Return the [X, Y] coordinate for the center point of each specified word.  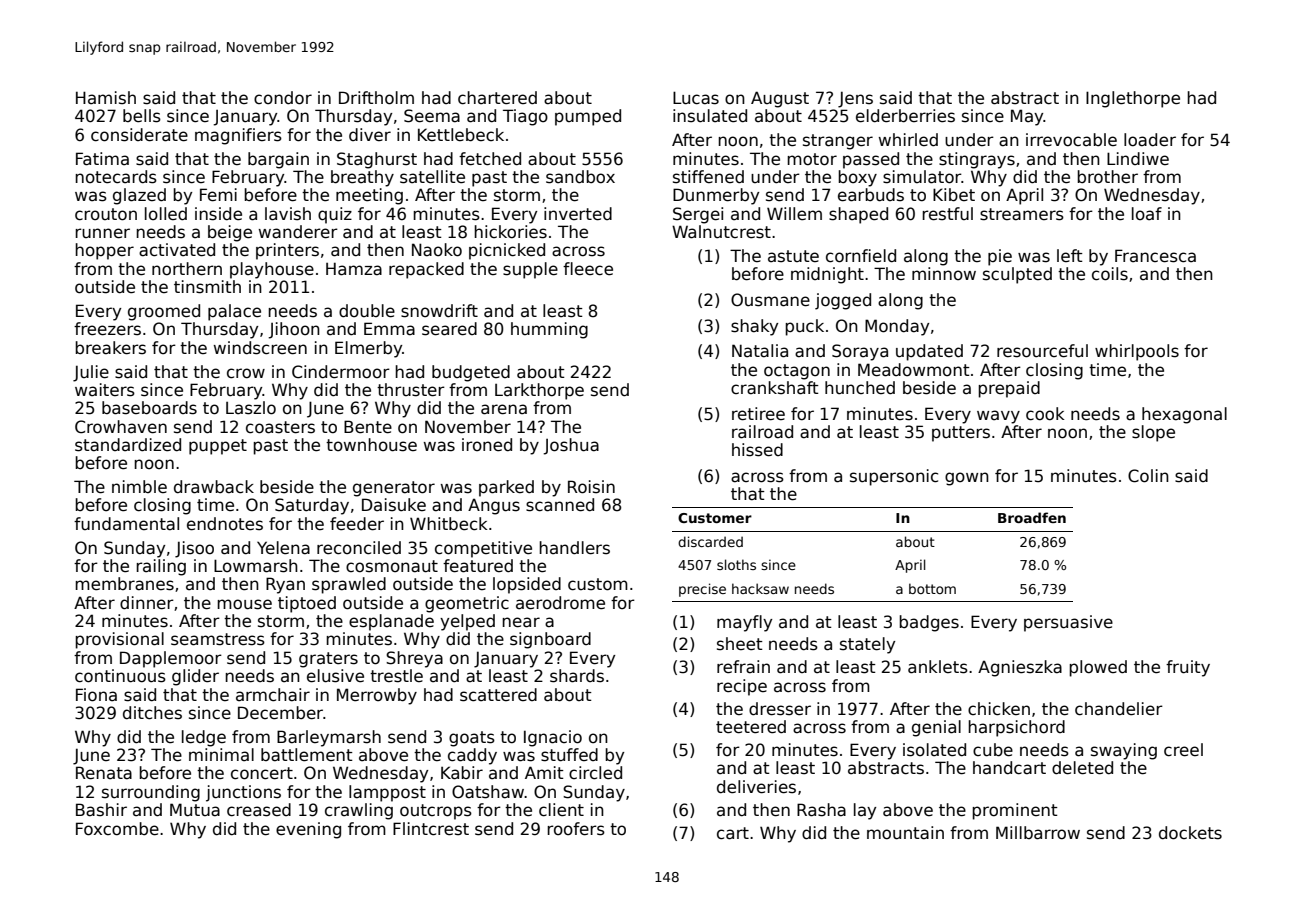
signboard [550, 640]
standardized [128, 445]
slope [1153, 433]
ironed [487, 445]
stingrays [977, 160]
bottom [932, 588]
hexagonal [1184, 415]
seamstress [218, 639]
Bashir [101, 810]
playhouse [272, 270]
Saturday [312, 506]
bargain [278, 160]
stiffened [708, 177]
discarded [710, 541]
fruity [1188, 668]
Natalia [760, 351]
